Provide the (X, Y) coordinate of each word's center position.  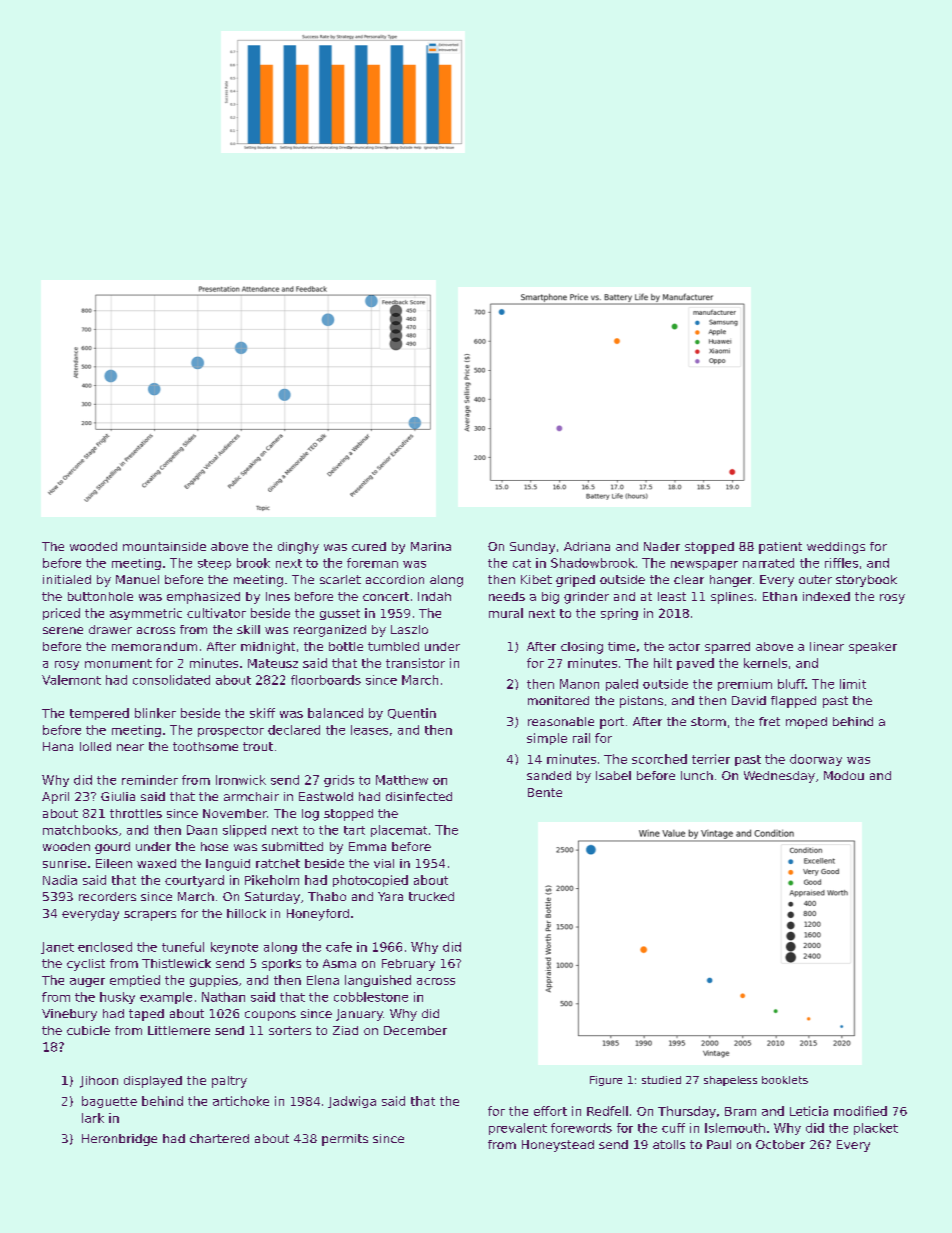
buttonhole (100, 596)
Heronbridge (119, 1140)
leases (369, 730)
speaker (873, 648)
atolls (669, 1144)
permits (345, 1140)
